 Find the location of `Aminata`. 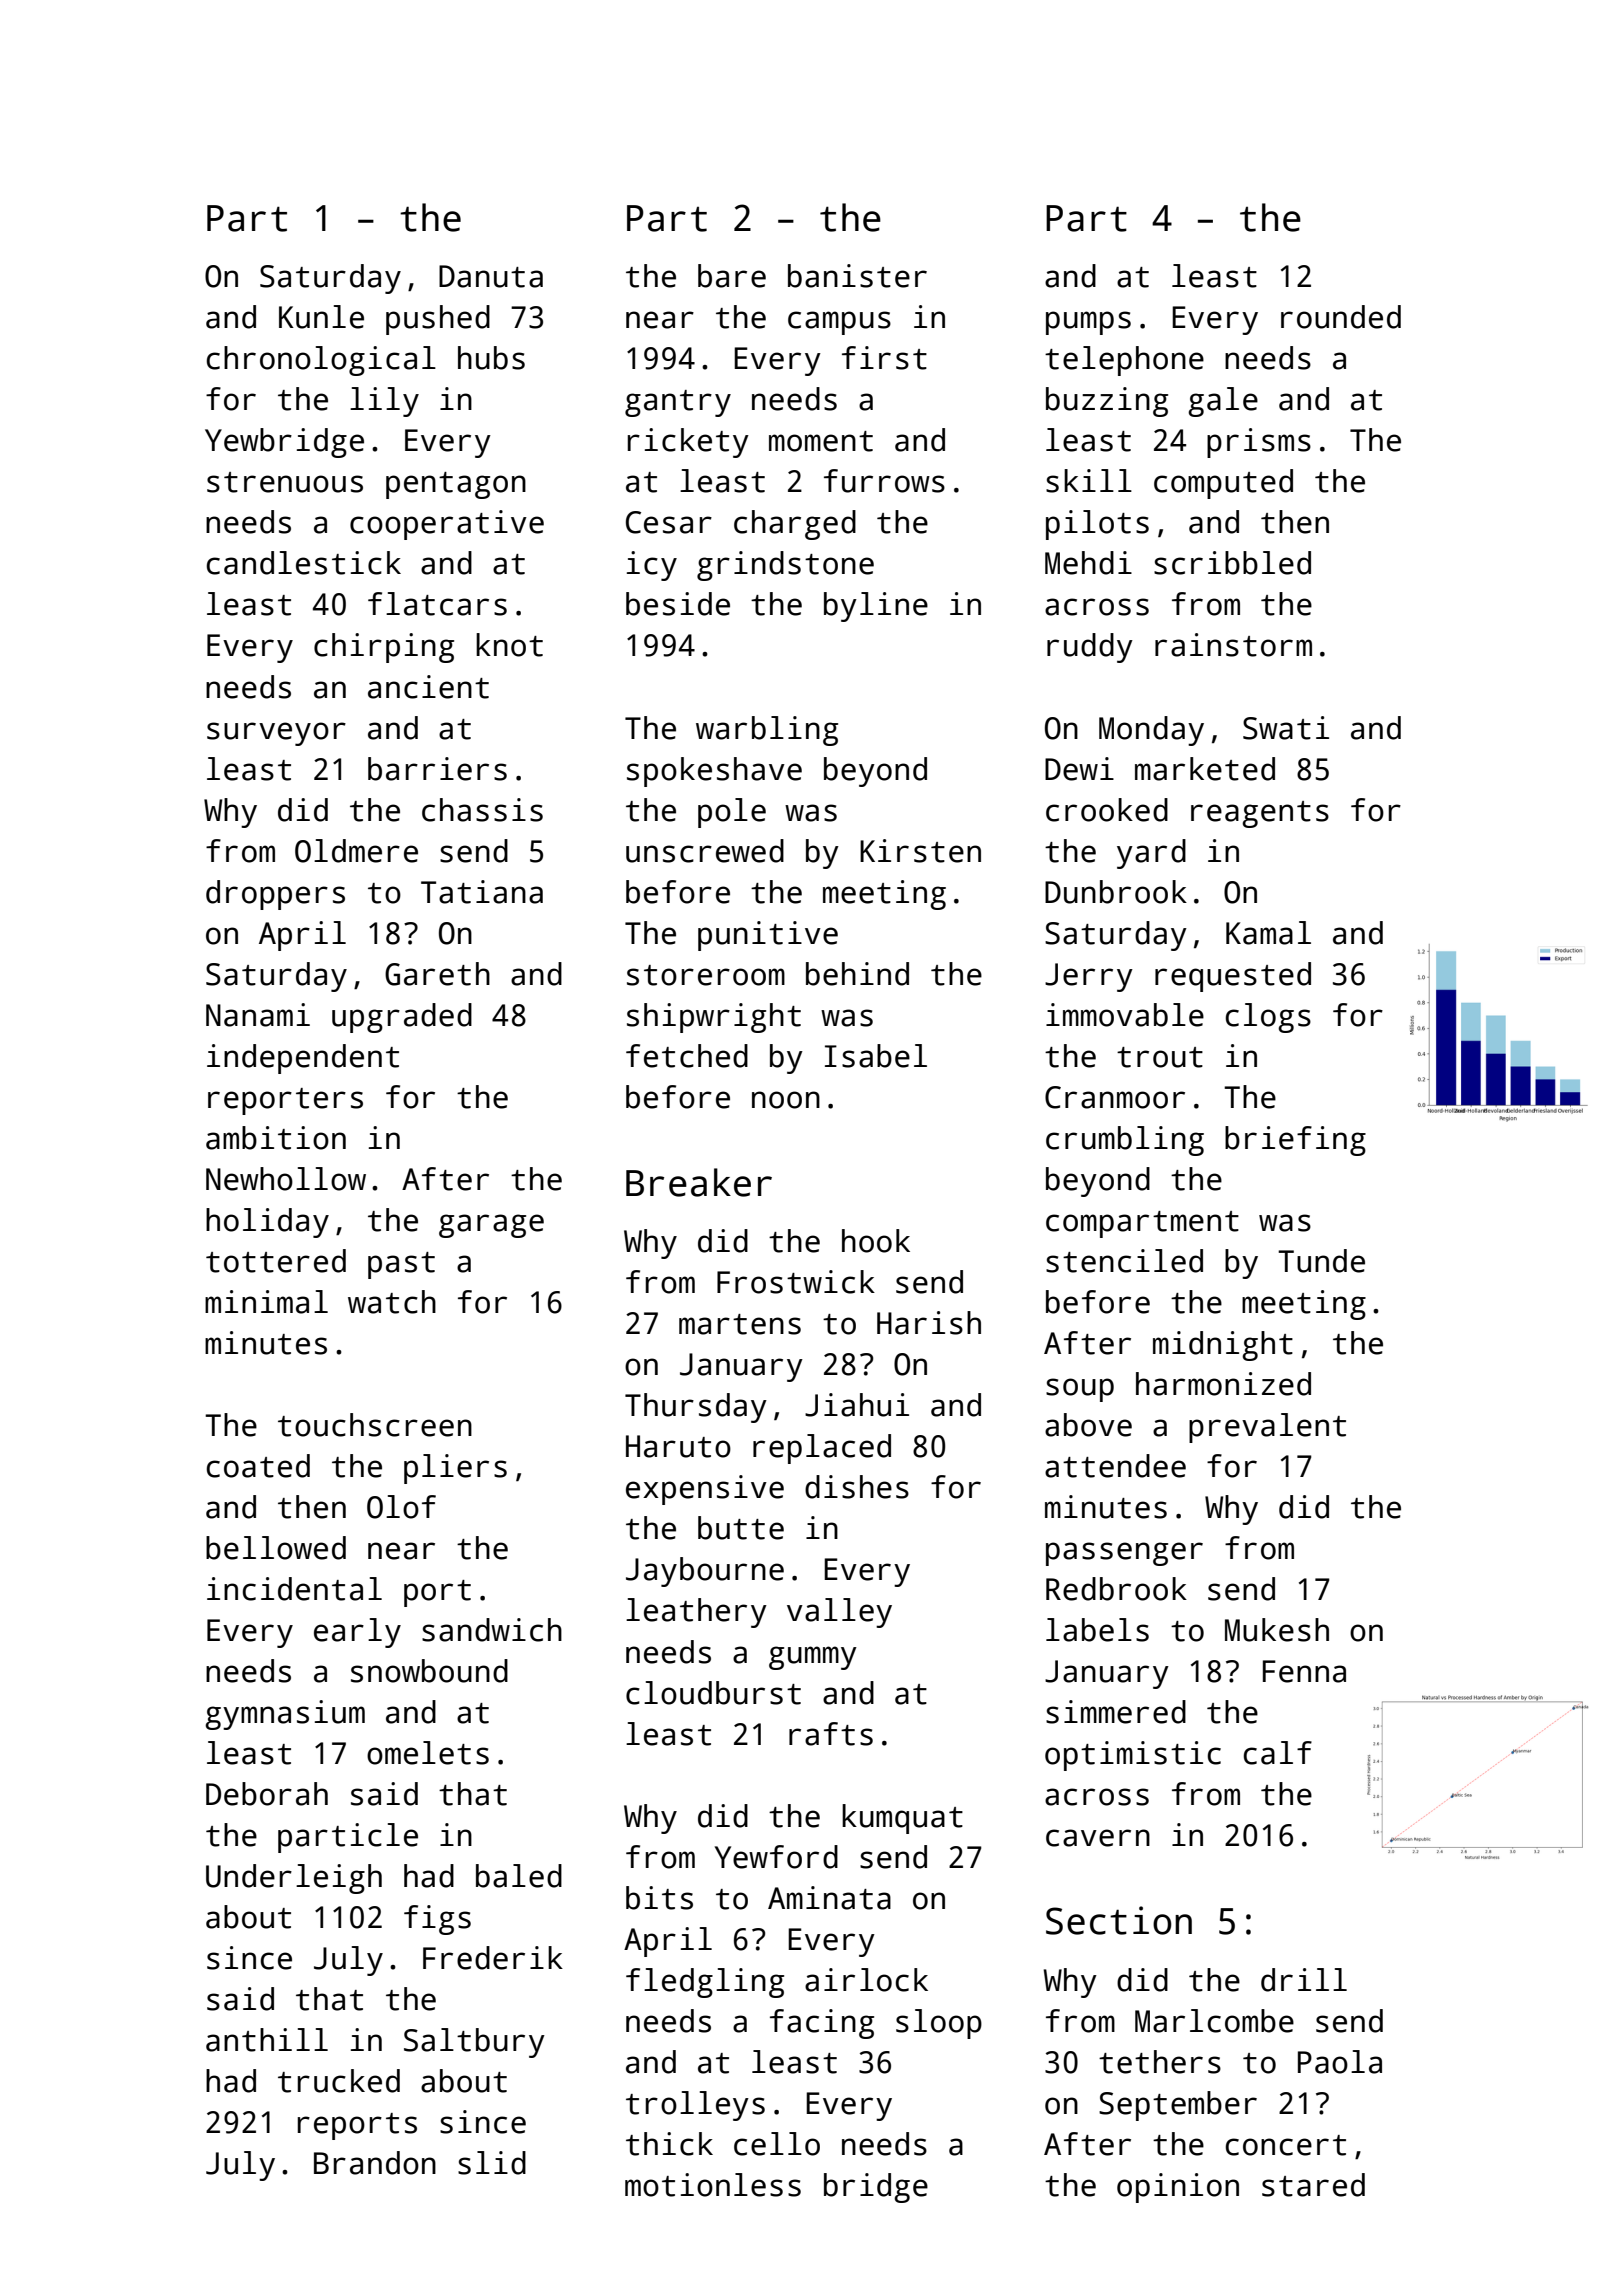

Aminata is located at coordinates (829, 1898).
